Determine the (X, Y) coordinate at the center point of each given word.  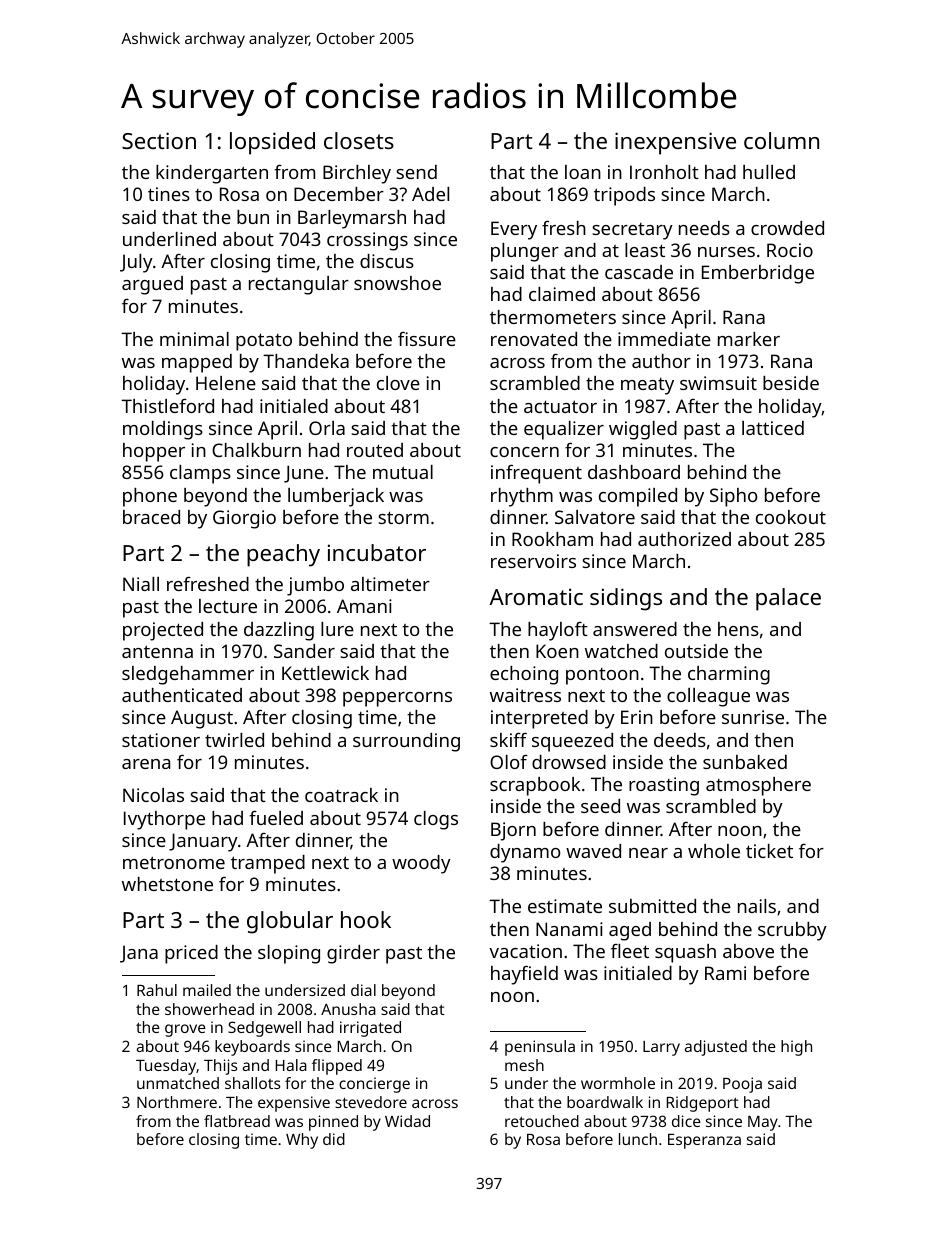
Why (302, 1141)
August (202, 719)
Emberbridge (758, 274)
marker (749, 339)
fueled (276, 818)
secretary (632, 231)
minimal (194, 339)
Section (159, 140)
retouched (542, 1121)
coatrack (341, 795)
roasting (664, 786)
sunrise (753, 717)
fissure (427, 339)
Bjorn (513, 831)
